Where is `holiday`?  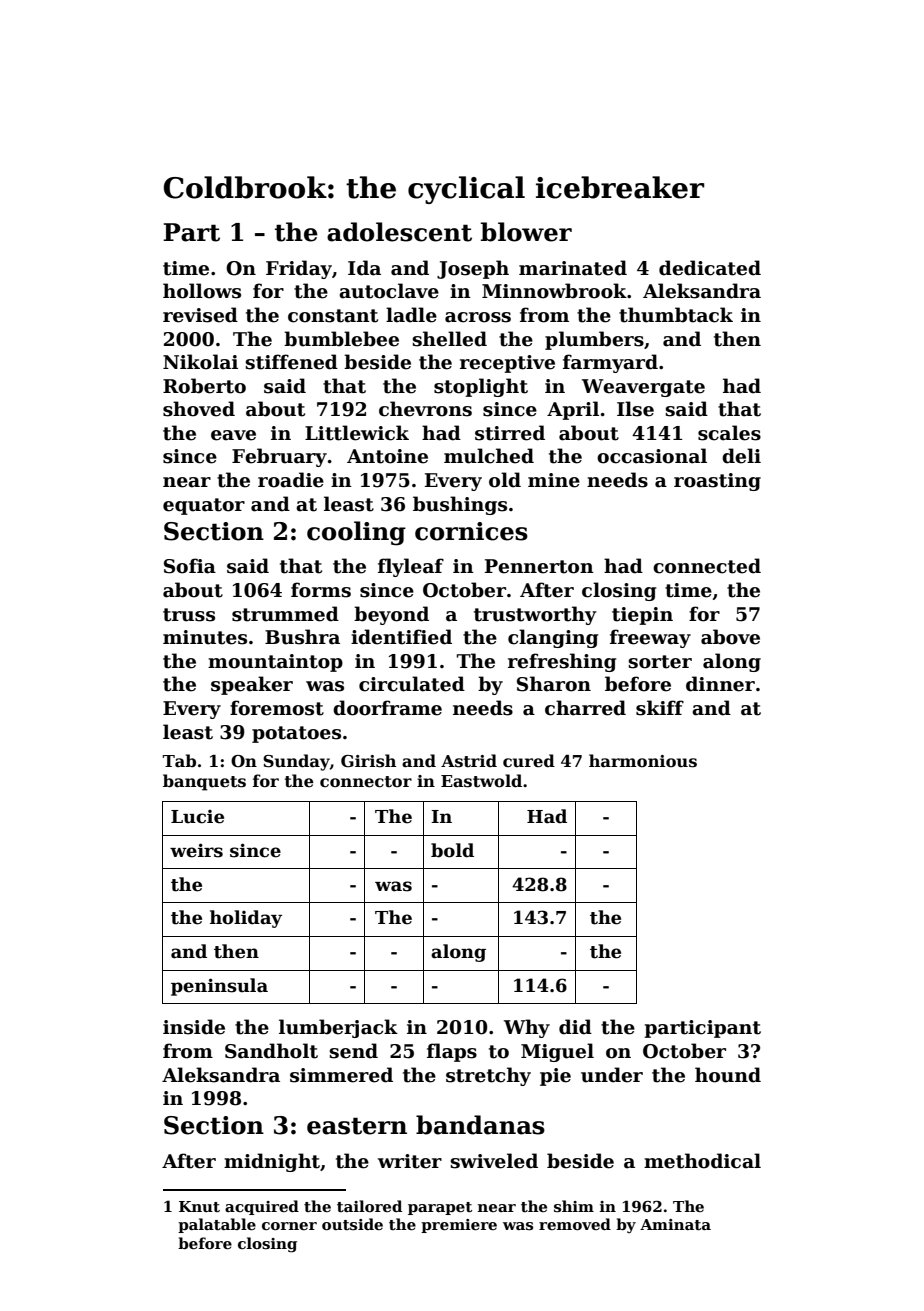
holiday is located at coordinates (246, 919).
